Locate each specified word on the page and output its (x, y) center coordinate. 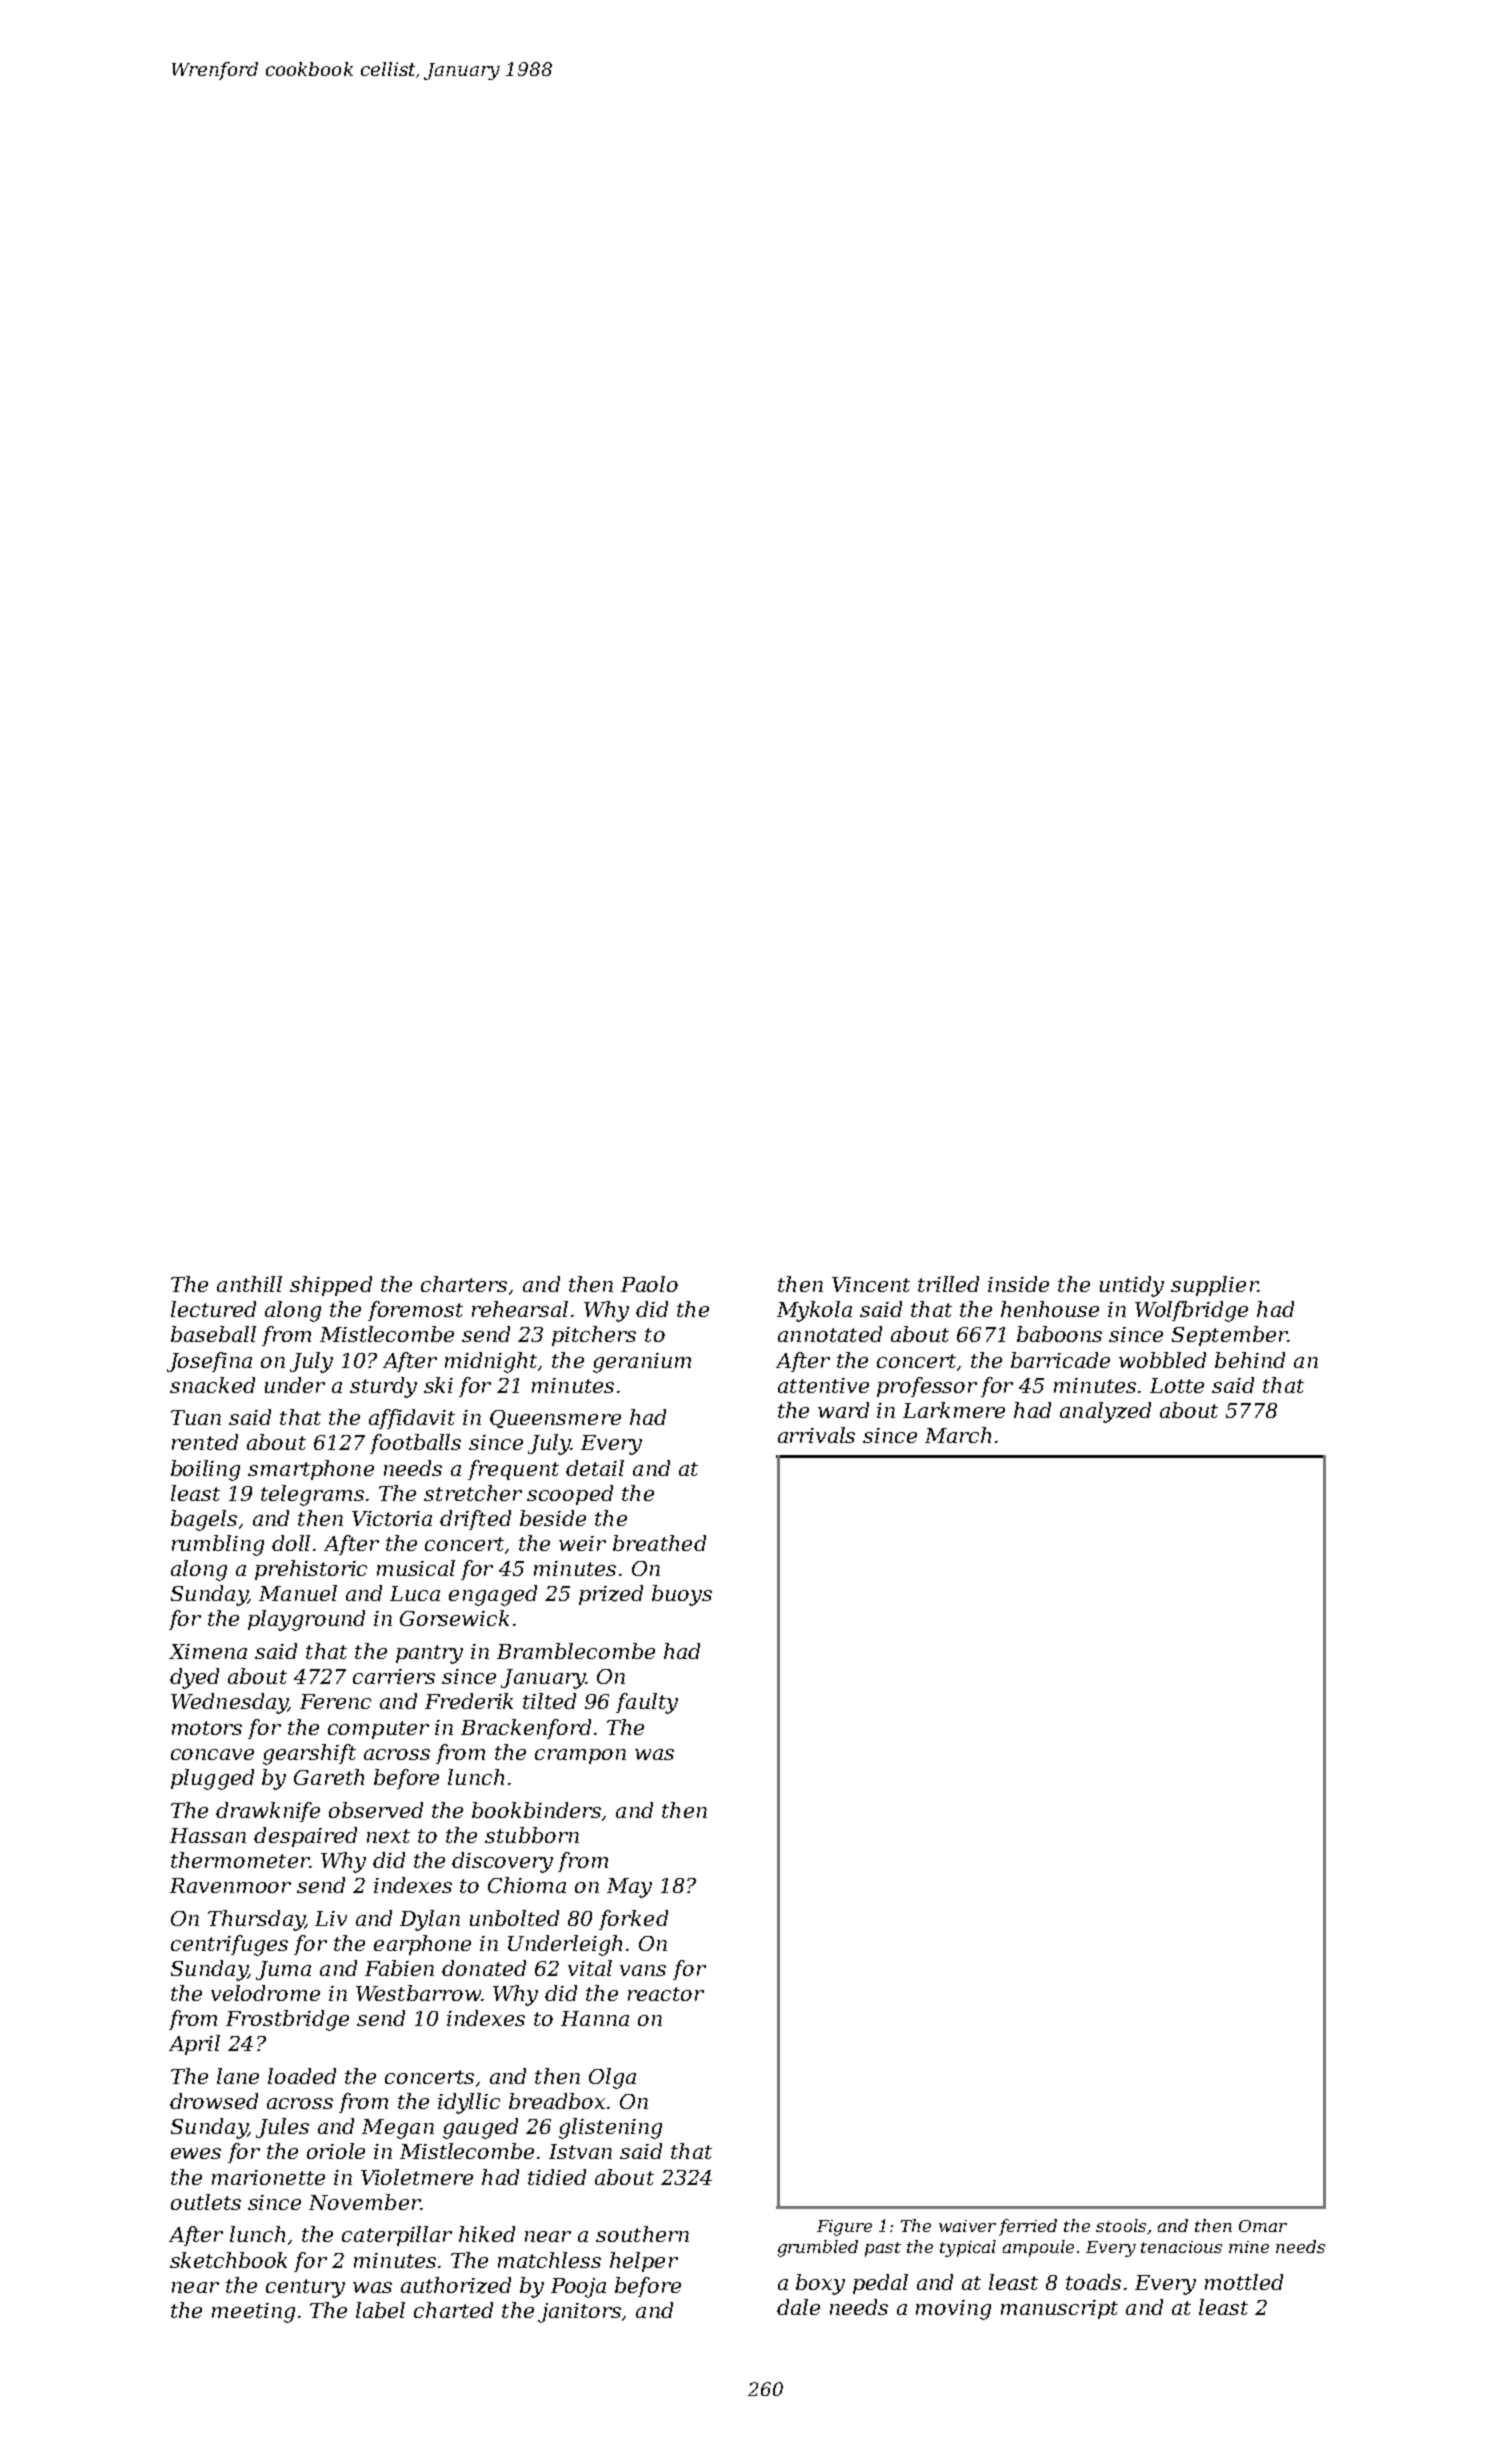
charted (453, 2310)
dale (798, 2307)
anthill (249, 1284)
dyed (194, 1678)
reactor (666, 1994)
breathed (659, 1543)
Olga (612, 2078)
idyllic (469, 2103)
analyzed (1105, 1412)
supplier (1214, 1286)
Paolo (649, 1284)
